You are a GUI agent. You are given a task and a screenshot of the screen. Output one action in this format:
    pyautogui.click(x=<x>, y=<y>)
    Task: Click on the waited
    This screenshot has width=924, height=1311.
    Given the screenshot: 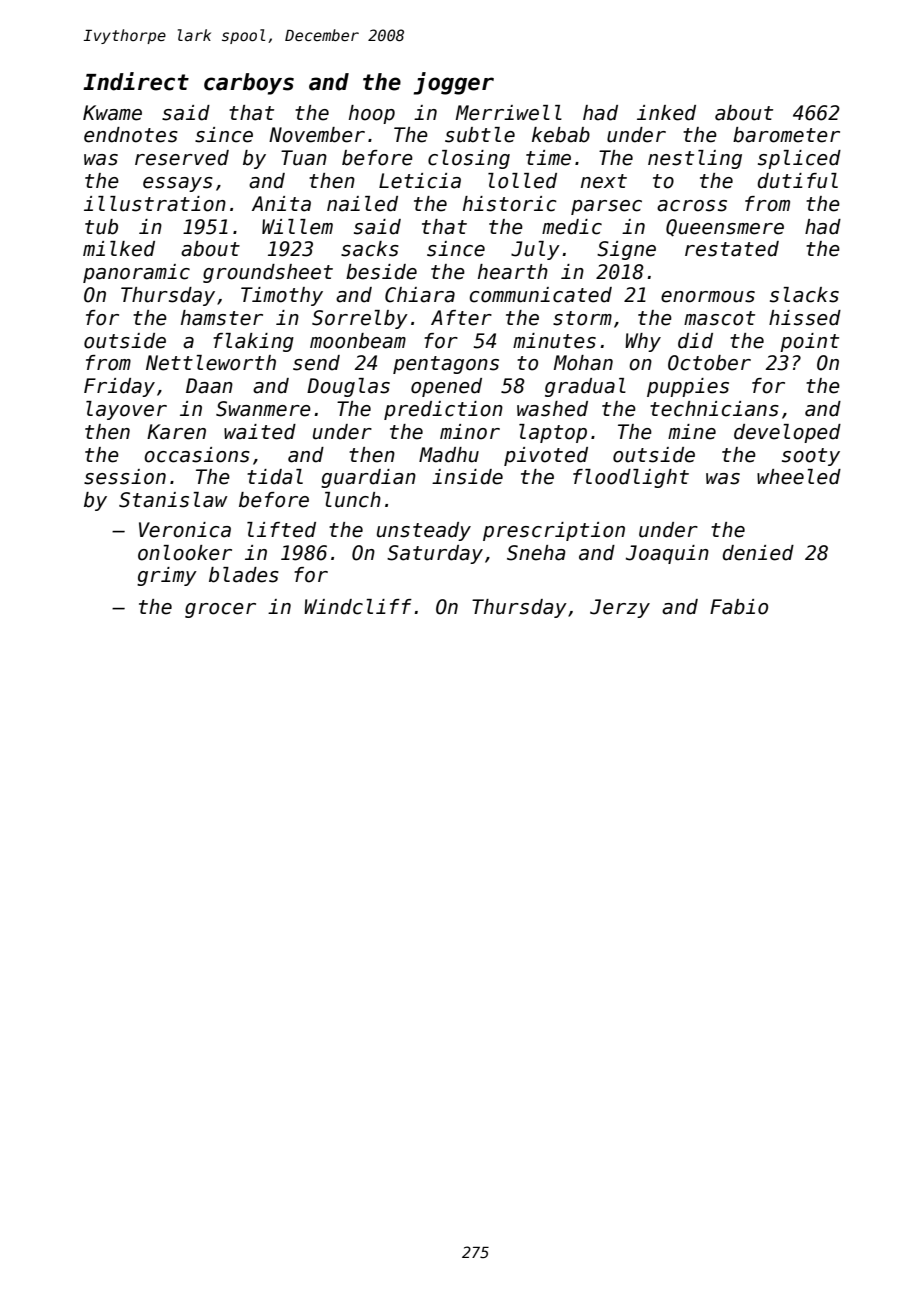 What is the action you would take?
    pyautogui.click(x=260, y=432)
